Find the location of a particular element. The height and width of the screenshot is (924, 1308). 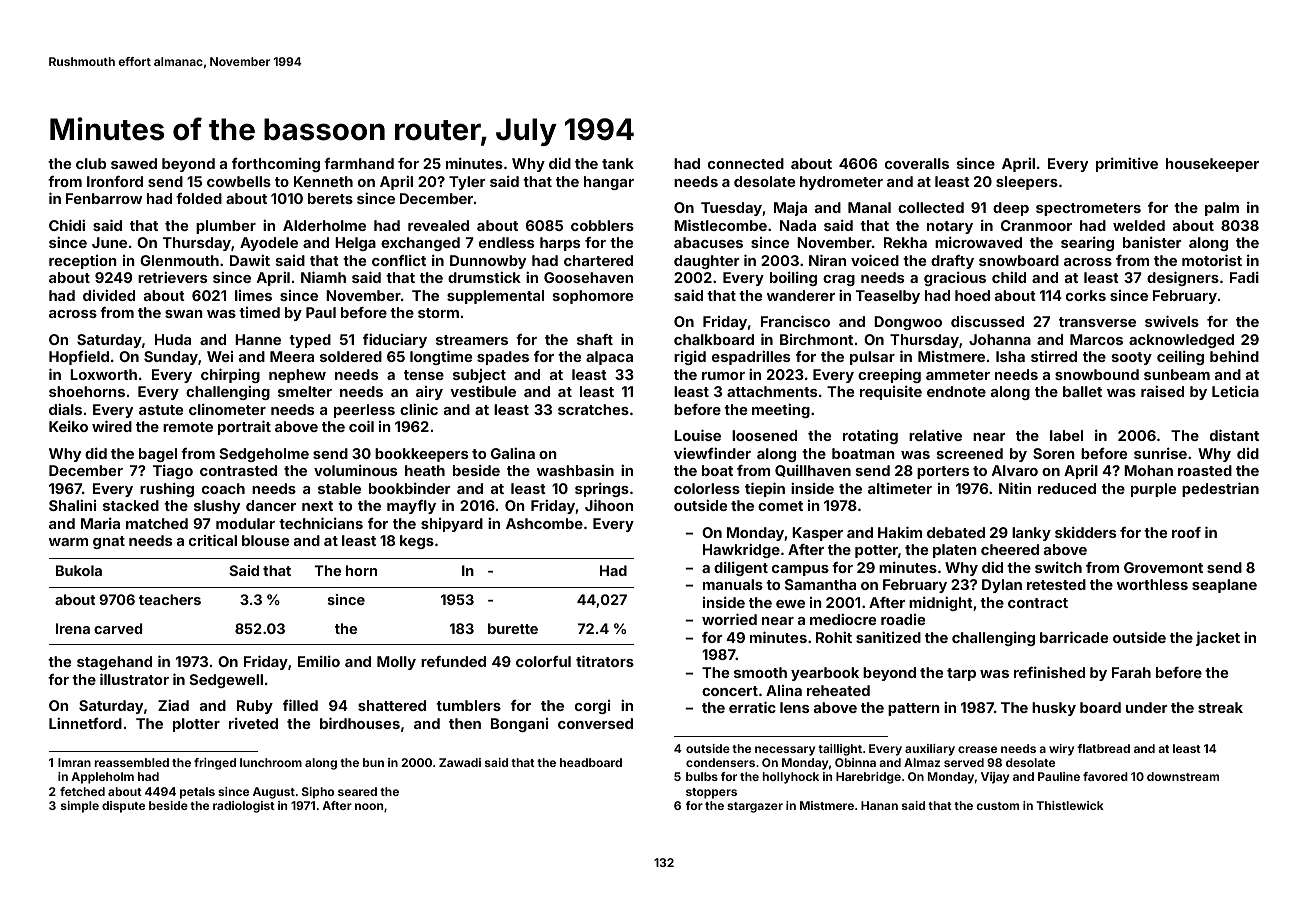

Kasper is located at coordinates (817, 534).
